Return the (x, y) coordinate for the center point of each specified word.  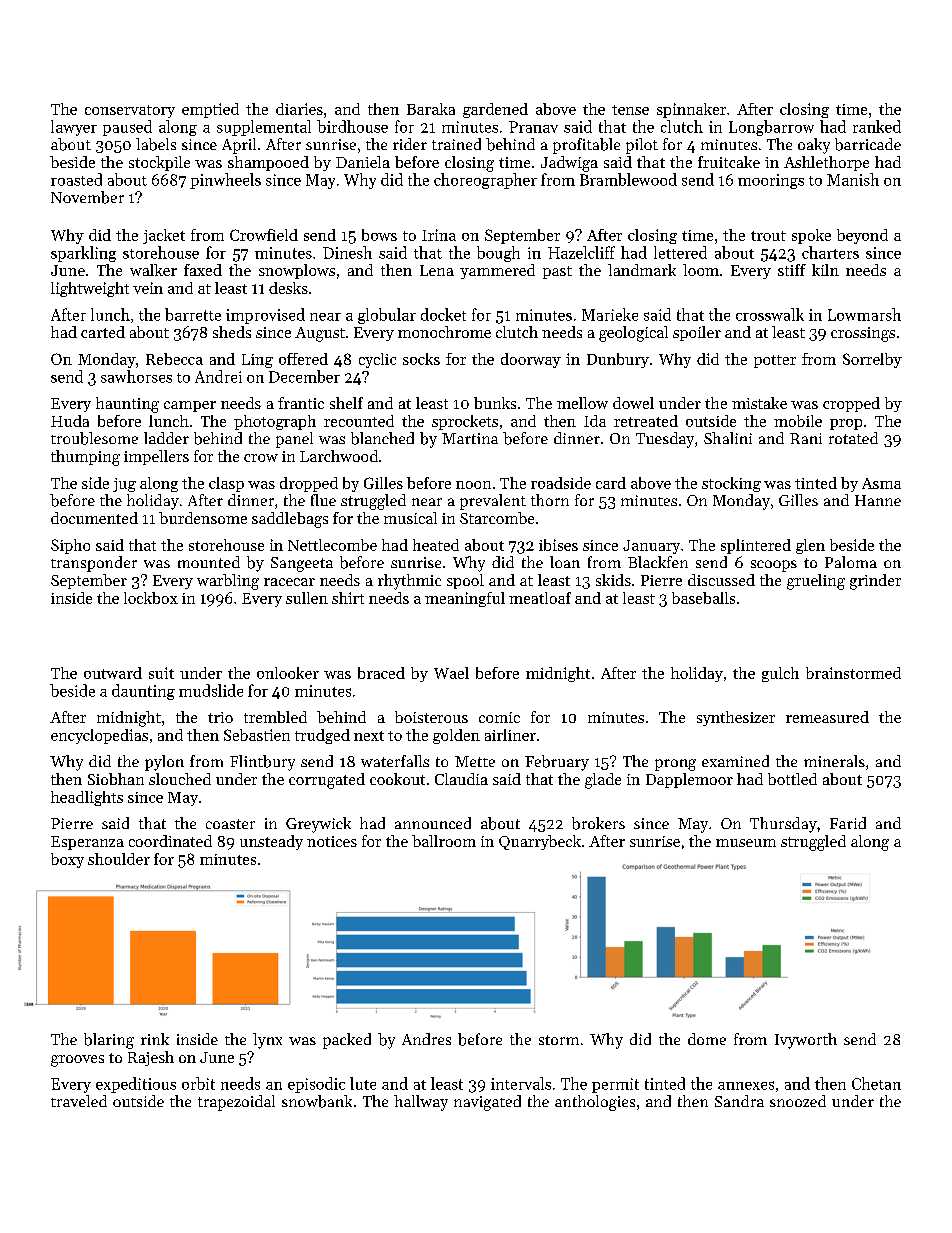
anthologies (595, 1103)
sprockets (465, 422)
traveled (79, 1101)
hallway (421, 1103)
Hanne (878, 500)
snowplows (297, 271)
